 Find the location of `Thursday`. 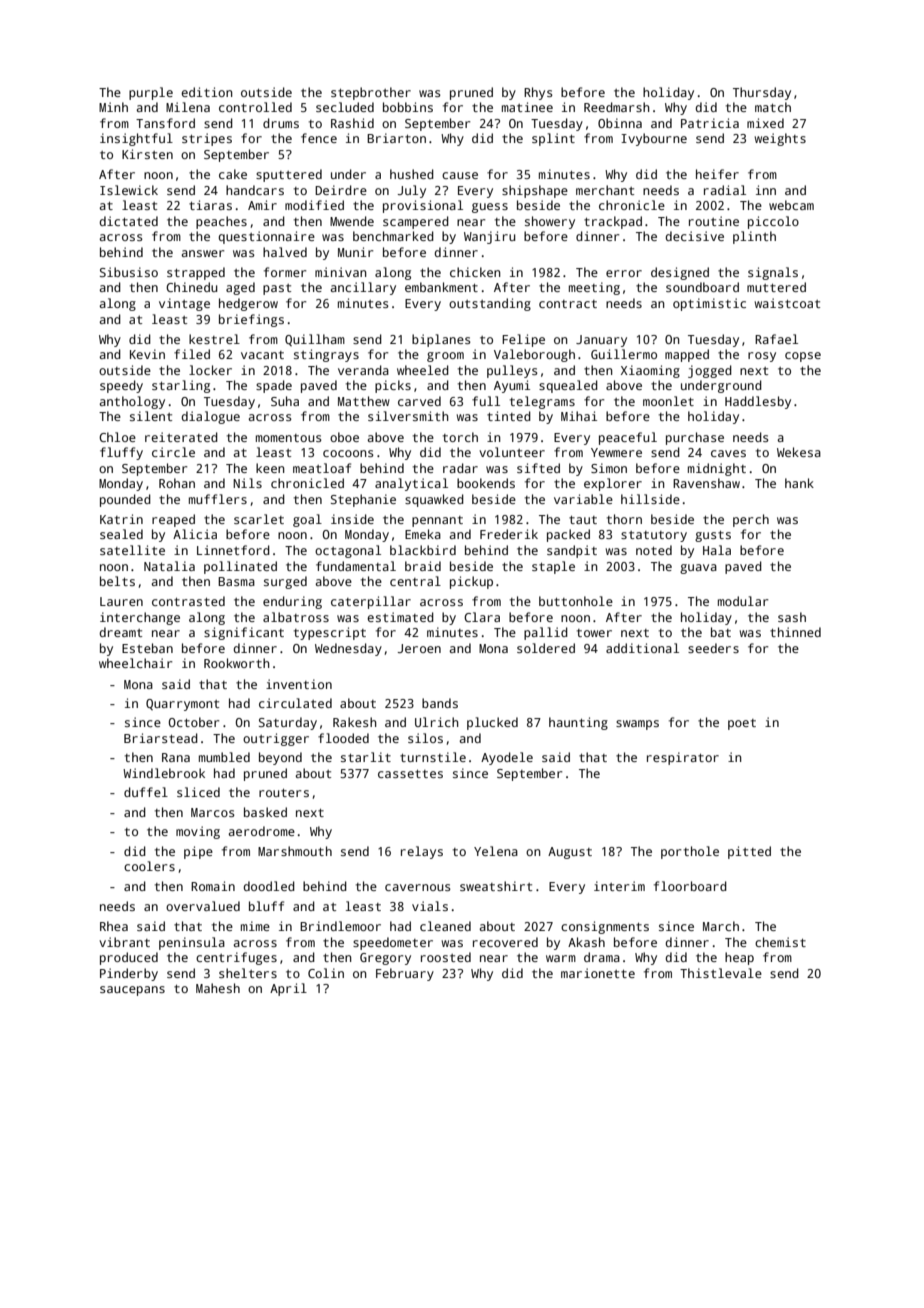

Thursday is located at coordinates (762, 93).
